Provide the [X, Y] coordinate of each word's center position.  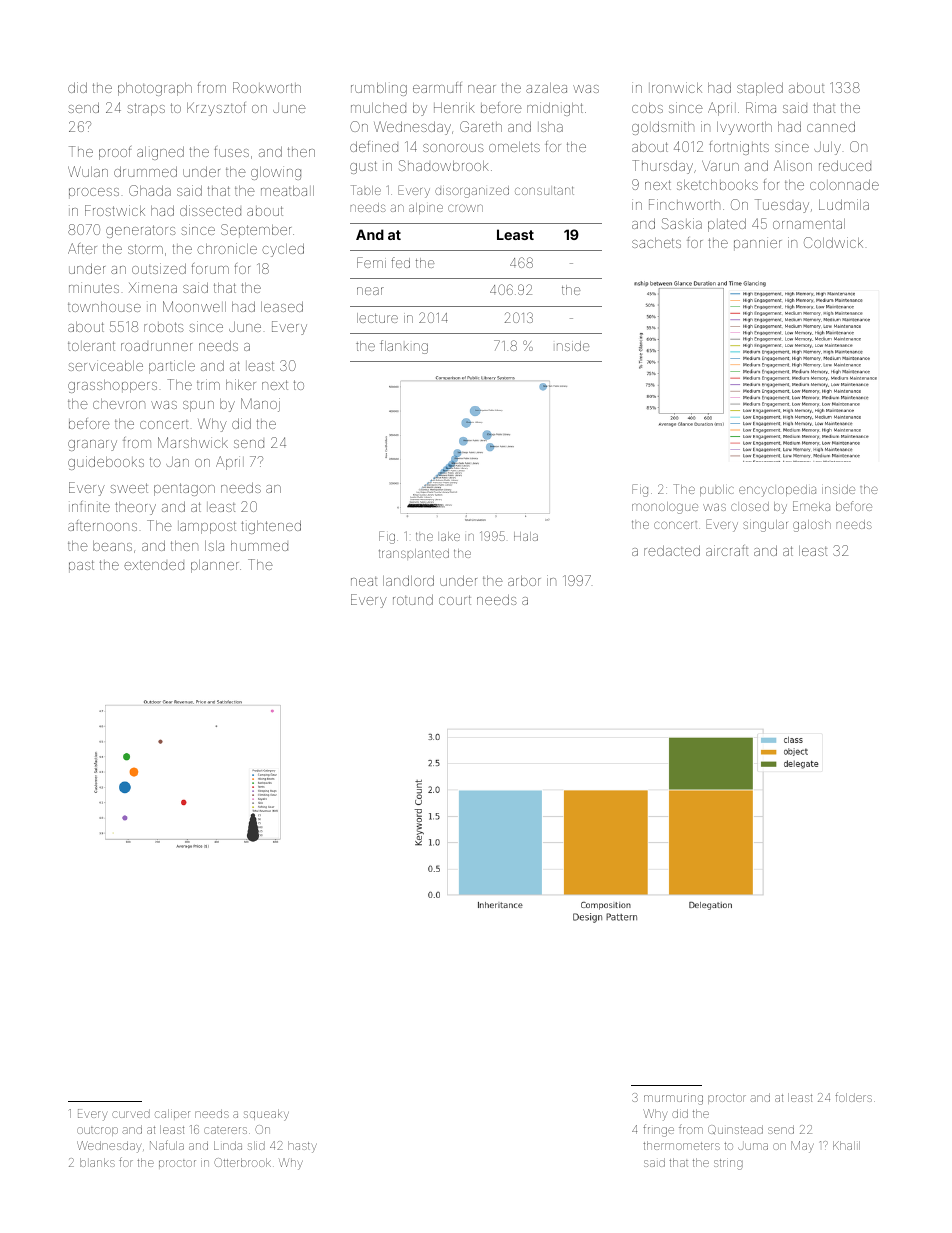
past [81, 566]
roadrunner [156, 347]
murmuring [673, 1100]
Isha [550, 127]
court [455, 600]
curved [131, 1113]
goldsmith [663, 128]
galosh [812, 526]
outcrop [97, 1131]
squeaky [266, 1115]
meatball [287, 191]
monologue [665, 508]
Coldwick [833, 242]
